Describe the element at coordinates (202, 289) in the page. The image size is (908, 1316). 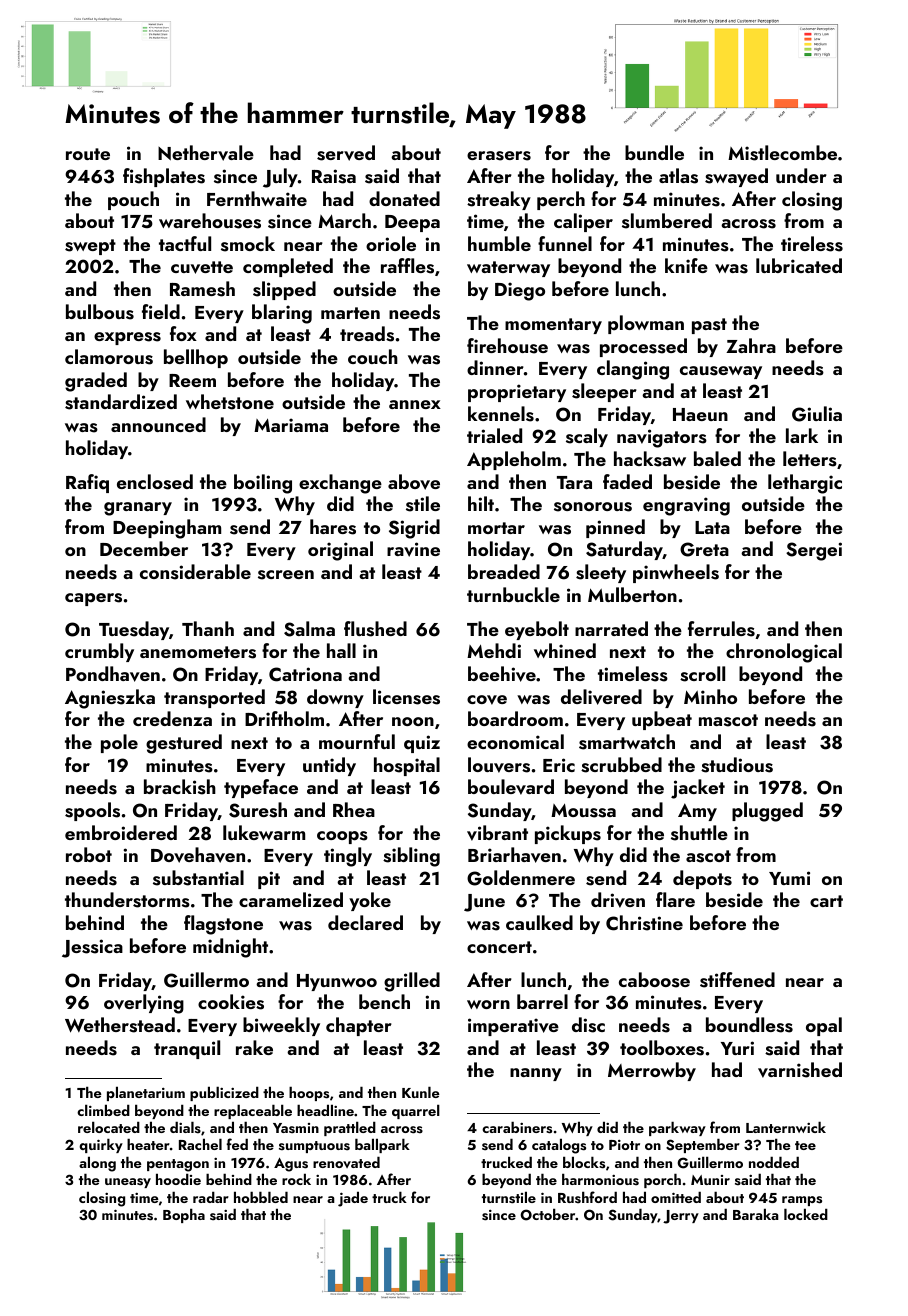
I see `Ramesh` at that location.
